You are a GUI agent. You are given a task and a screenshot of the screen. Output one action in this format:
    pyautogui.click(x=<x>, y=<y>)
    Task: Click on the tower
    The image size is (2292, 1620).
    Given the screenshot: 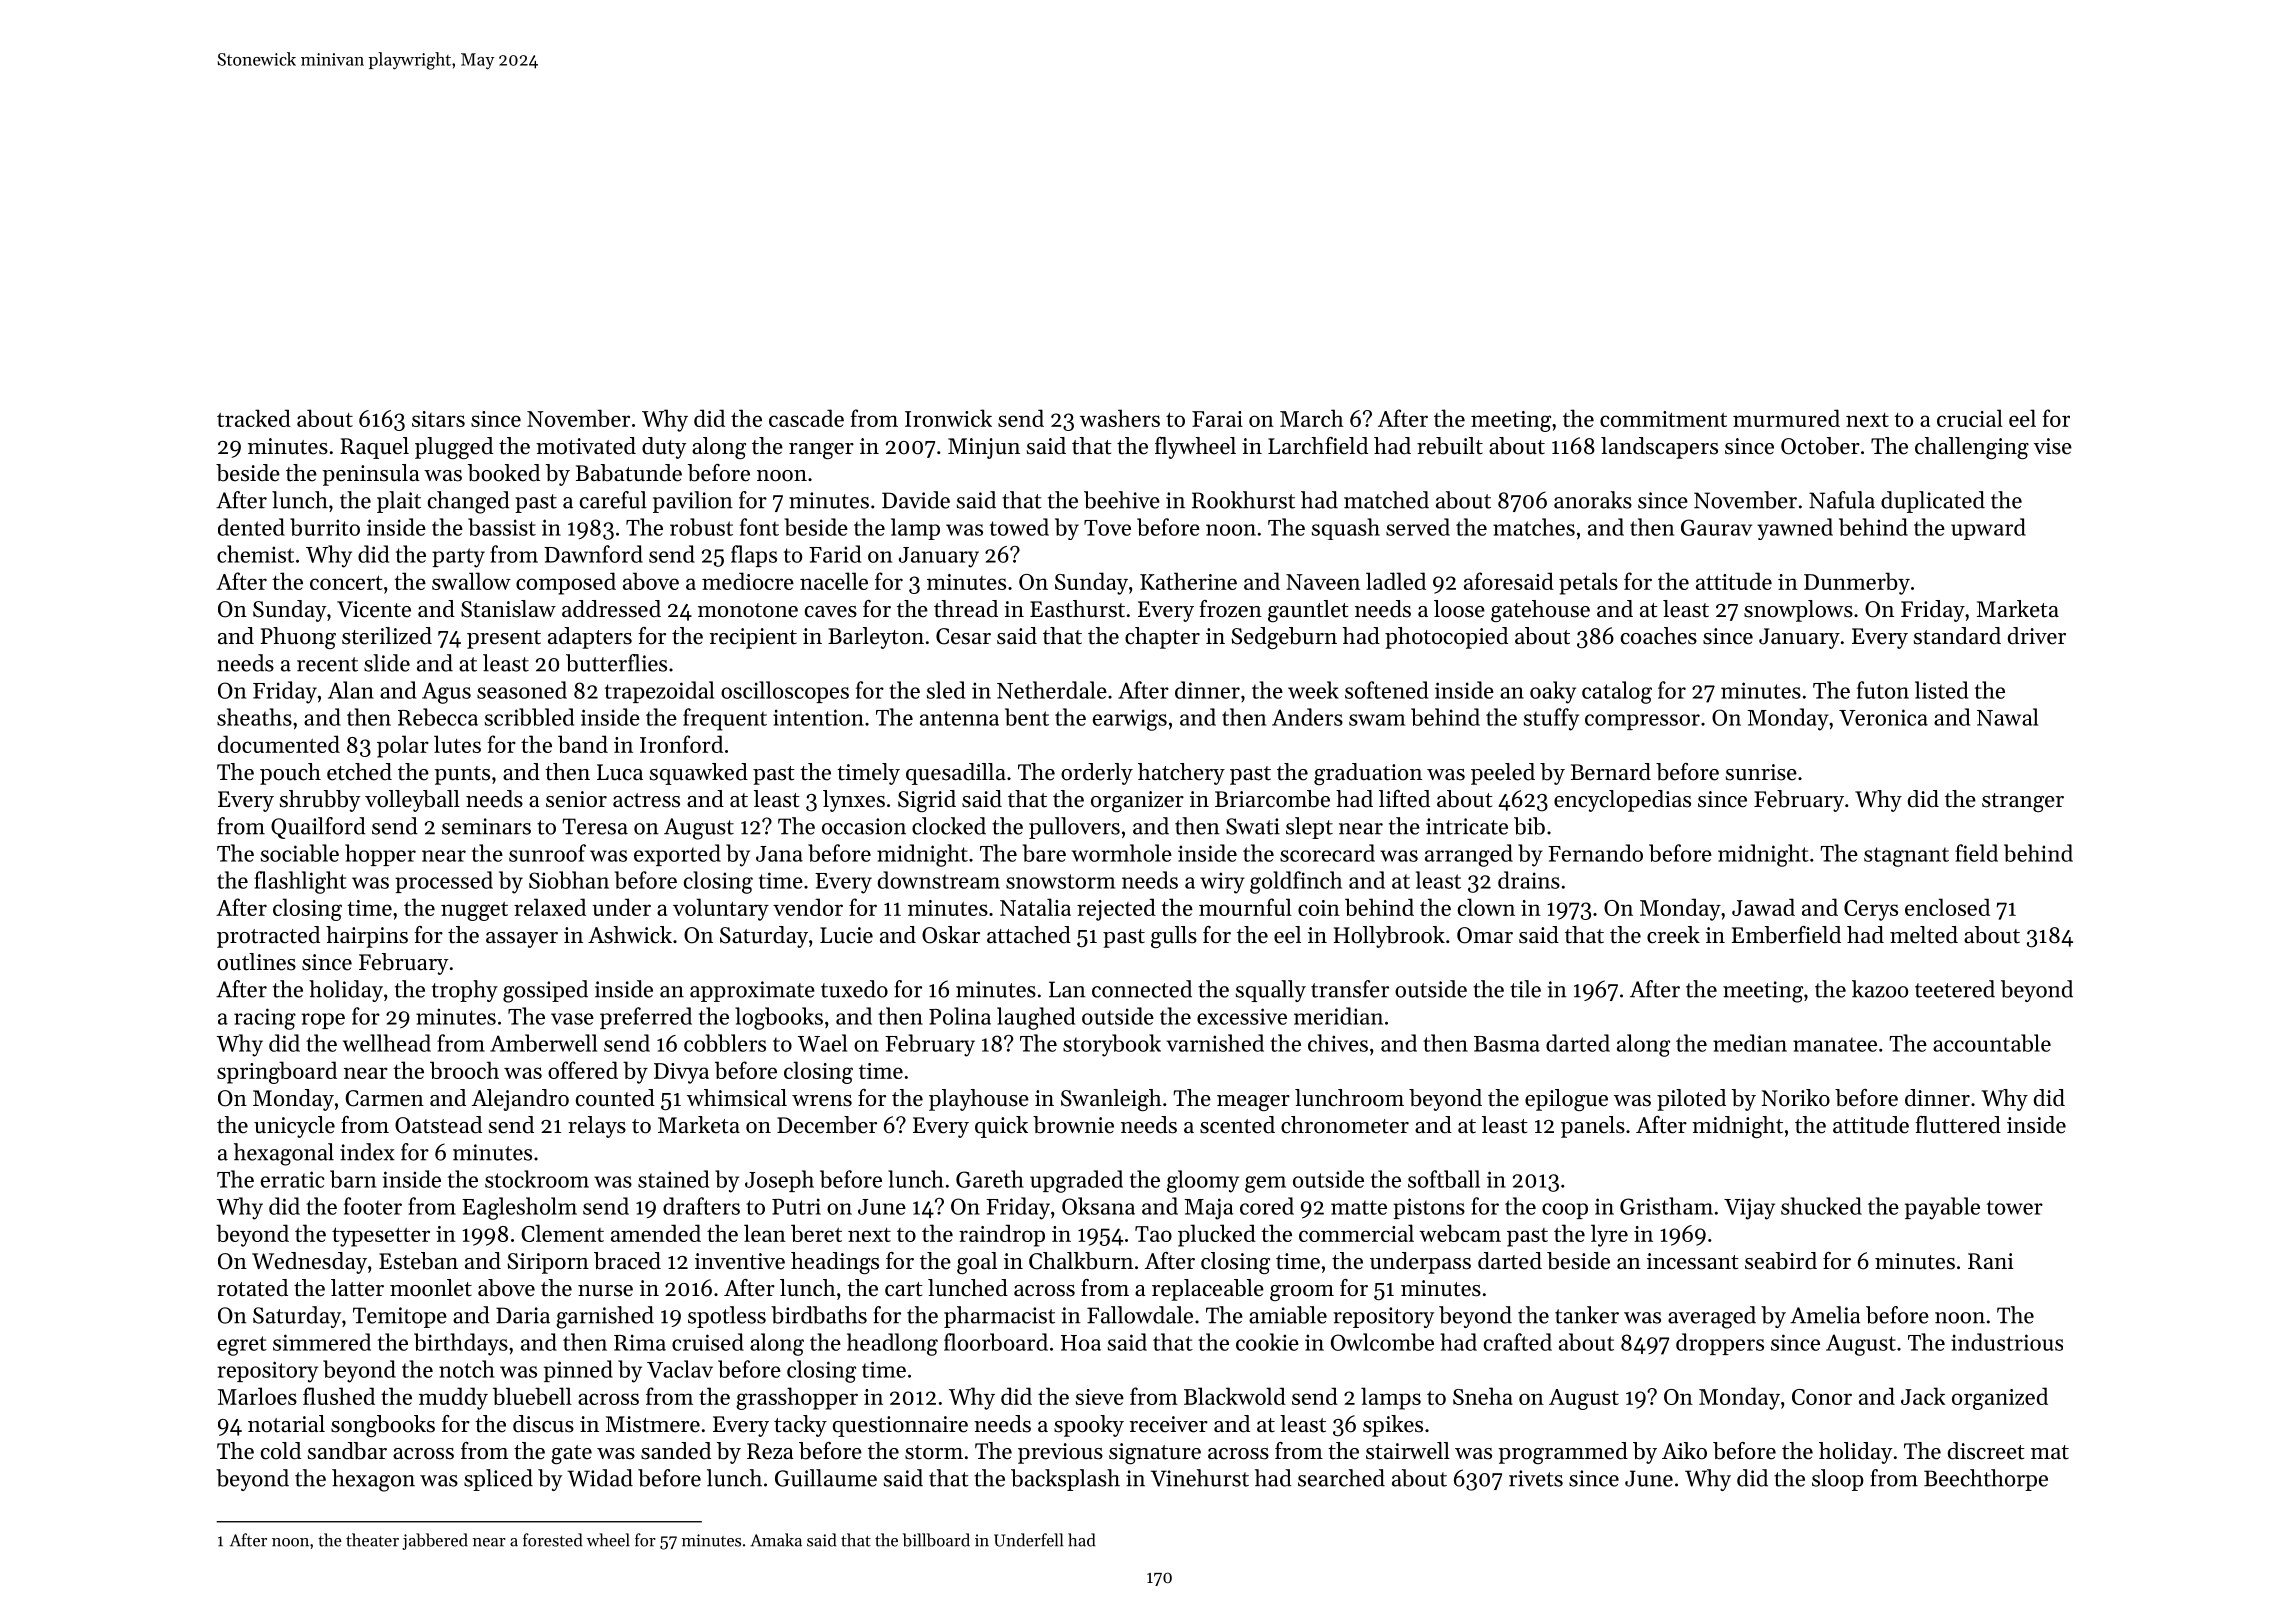 What is the action you would take?
    pyautogui.click(x=2015, y=1207)
